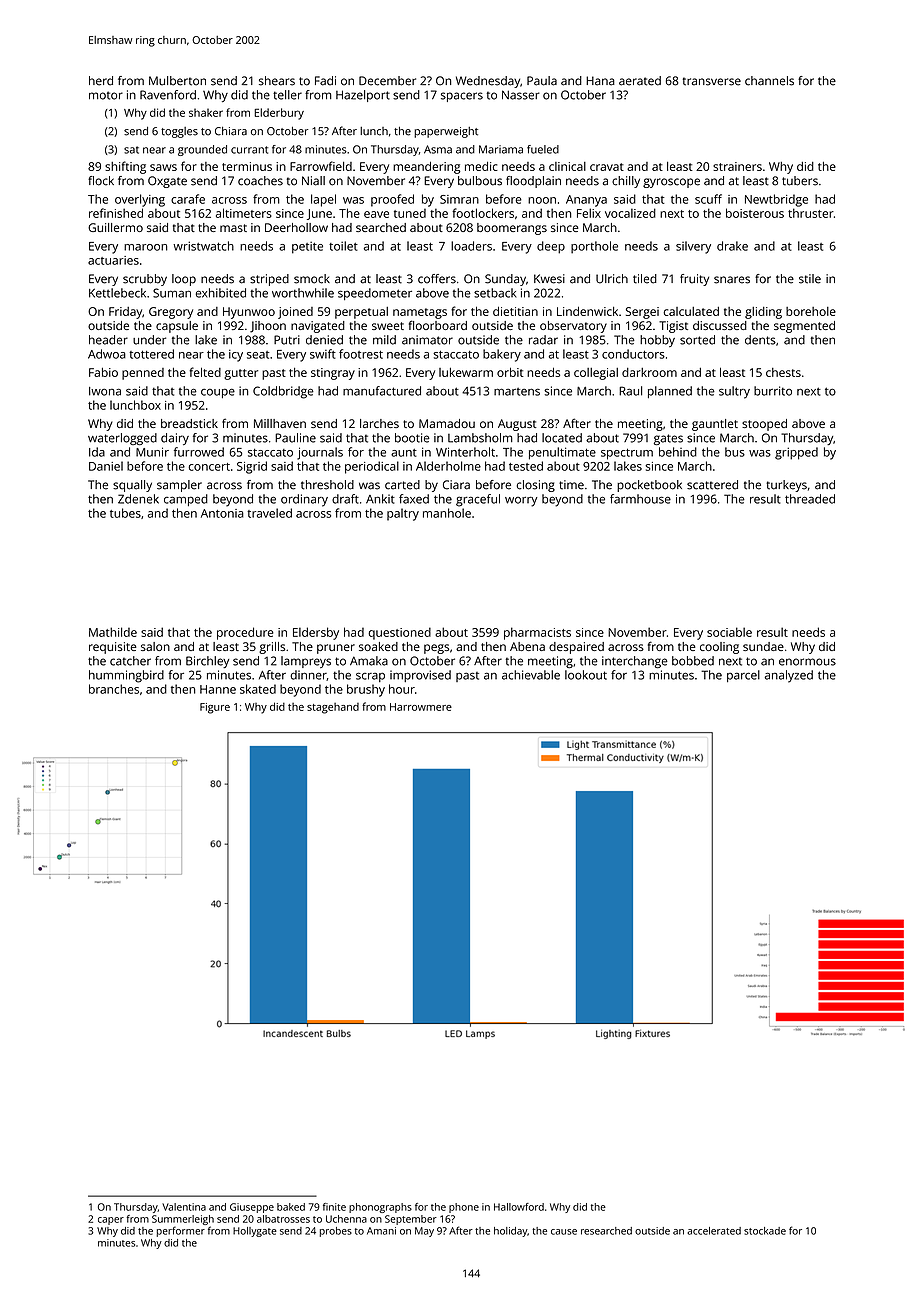 The image size is (924, 1308). Describe the element at coordinates (215, 708) in the page. I see `Figure` at that location.
